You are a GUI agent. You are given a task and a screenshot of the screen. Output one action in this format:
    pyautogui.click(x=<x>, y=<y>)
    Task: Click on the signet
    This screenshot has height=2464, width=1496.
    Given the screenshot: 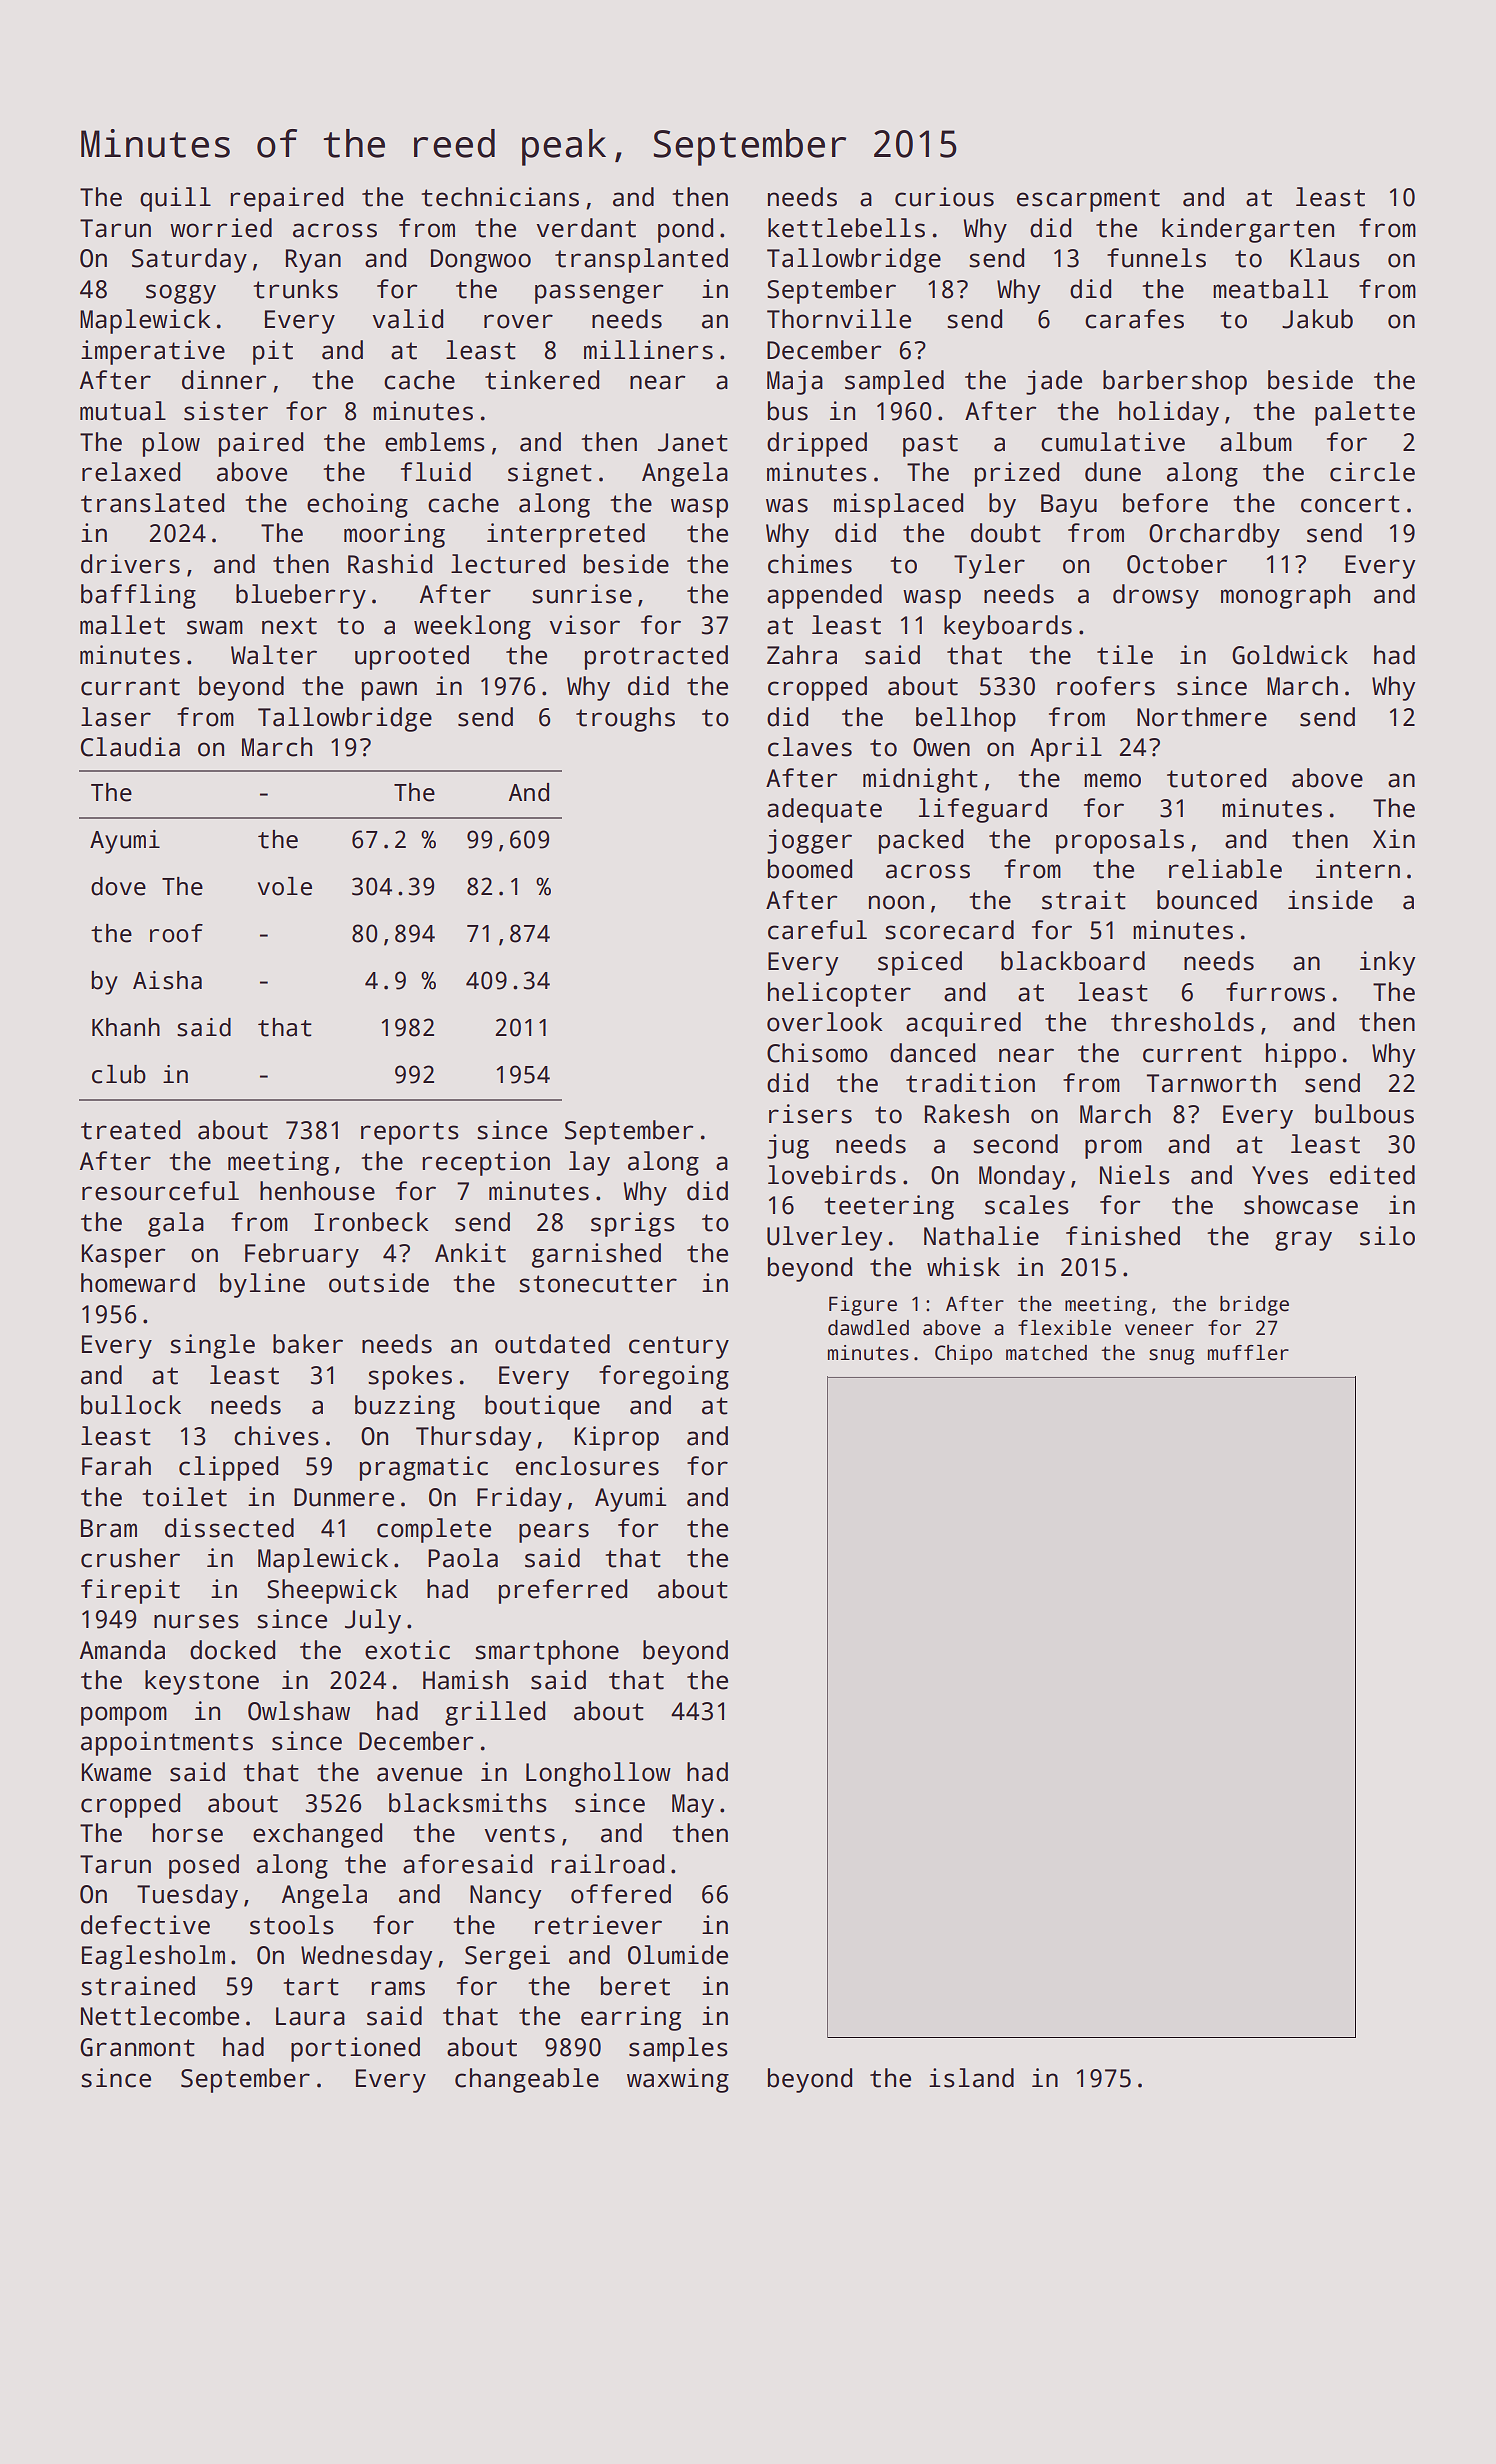 What is the action you would take?
    pyautogui.click(x=550, y=474)
